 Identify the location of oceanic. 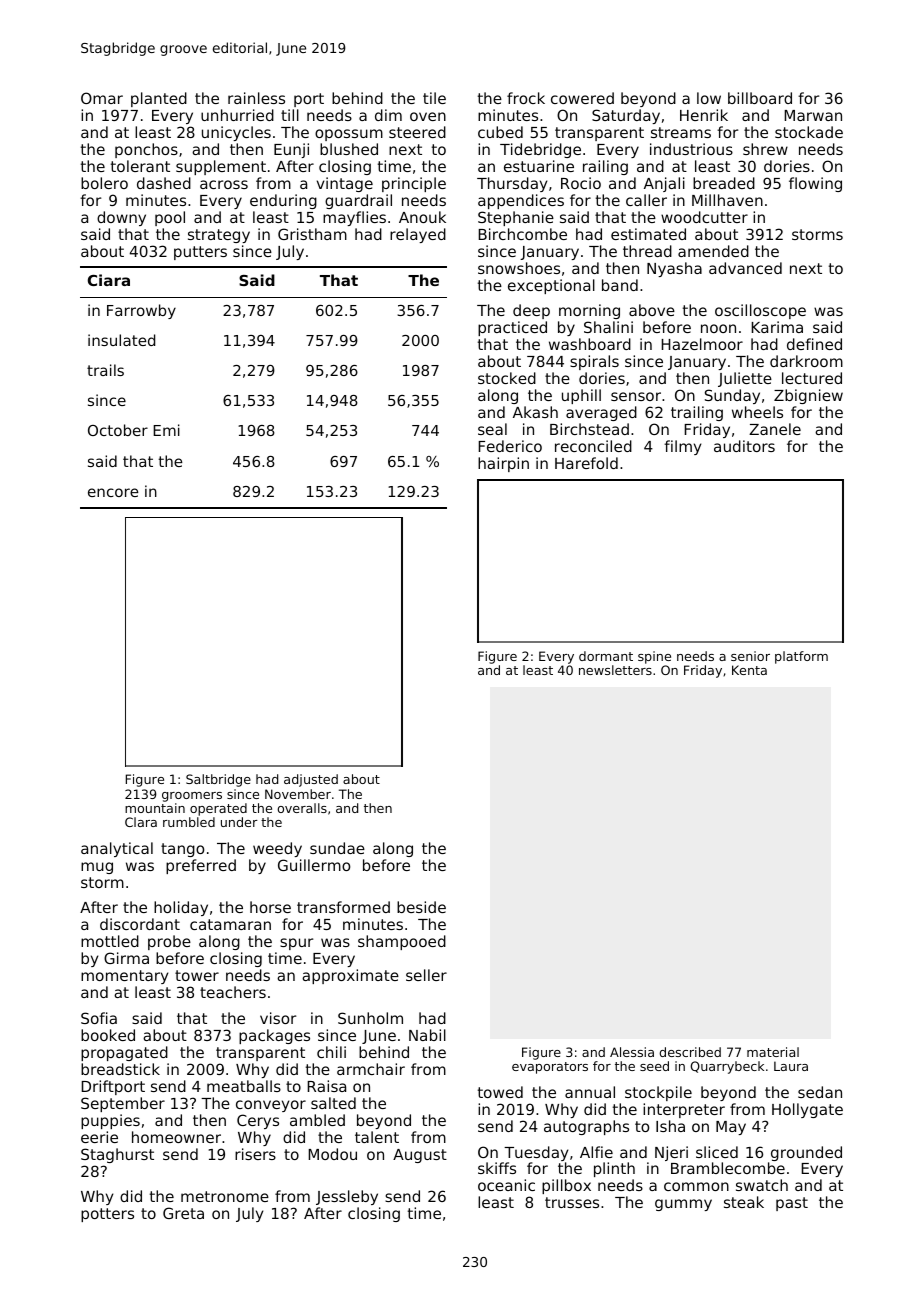
(506, 1185).
